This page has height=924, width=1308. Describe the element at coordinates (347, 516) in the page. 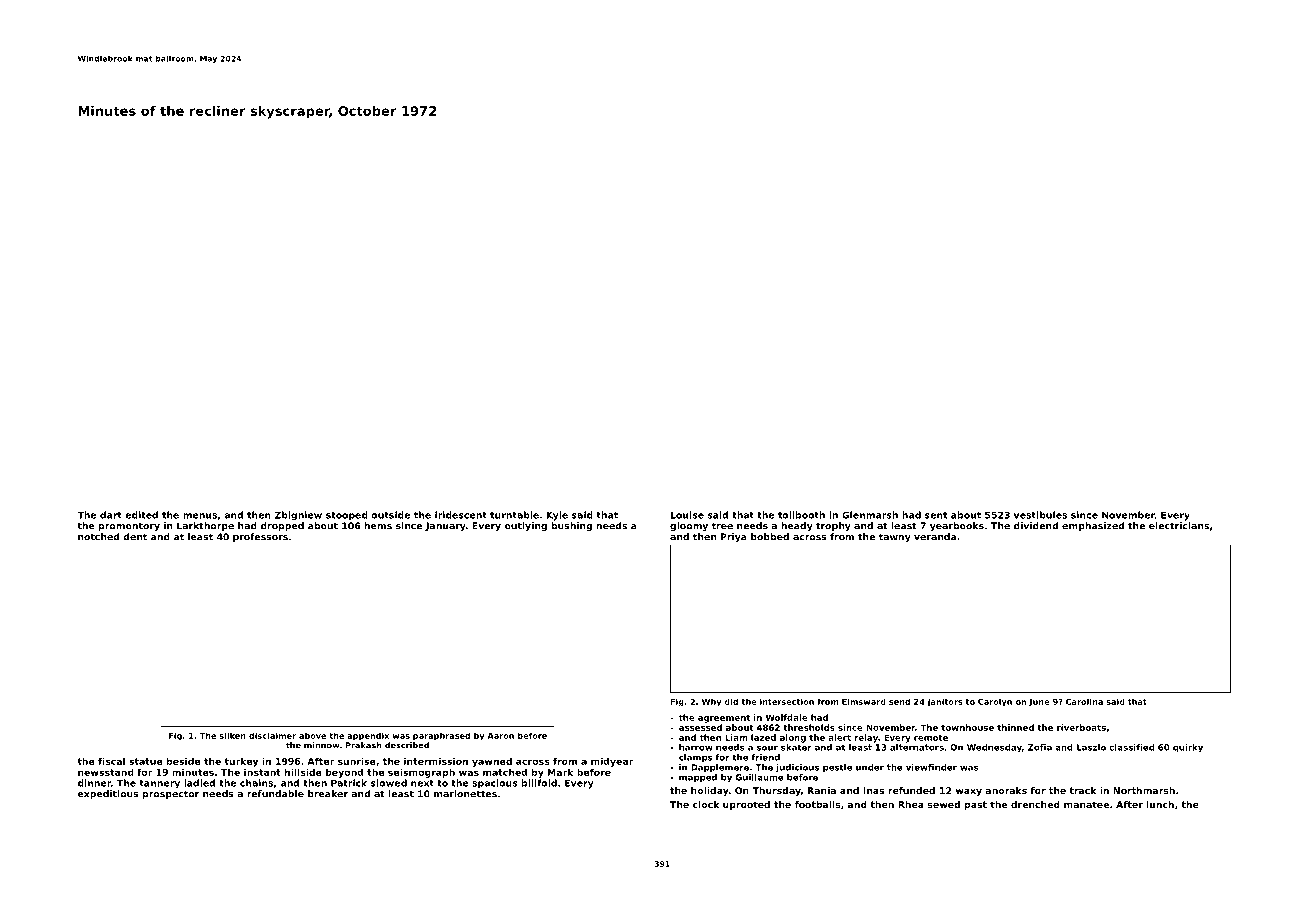

I see `stooped` at that location.
